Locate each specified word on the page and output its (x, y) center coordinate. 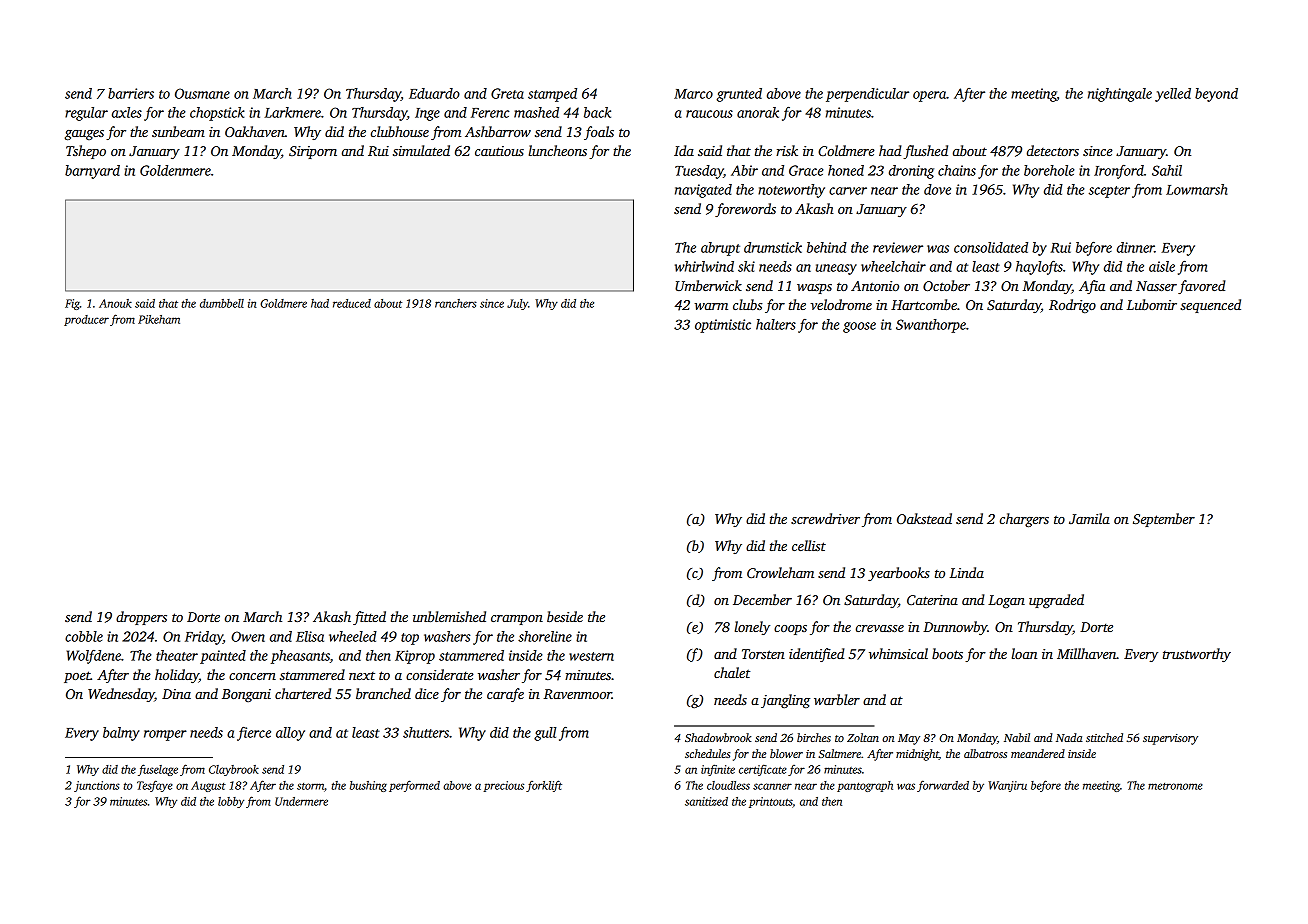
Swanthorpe (931, 326)
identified (816, 655)
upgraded (1056, 601)
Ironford (1119, 172)
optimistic (723, 326)
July (517, 304)
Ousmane (202, 93)
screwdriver (825, 518)
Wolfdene (94, 657)
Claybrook (234, 770)
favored (1201, 287)
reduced (352, 303)
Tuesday (699, 172)
